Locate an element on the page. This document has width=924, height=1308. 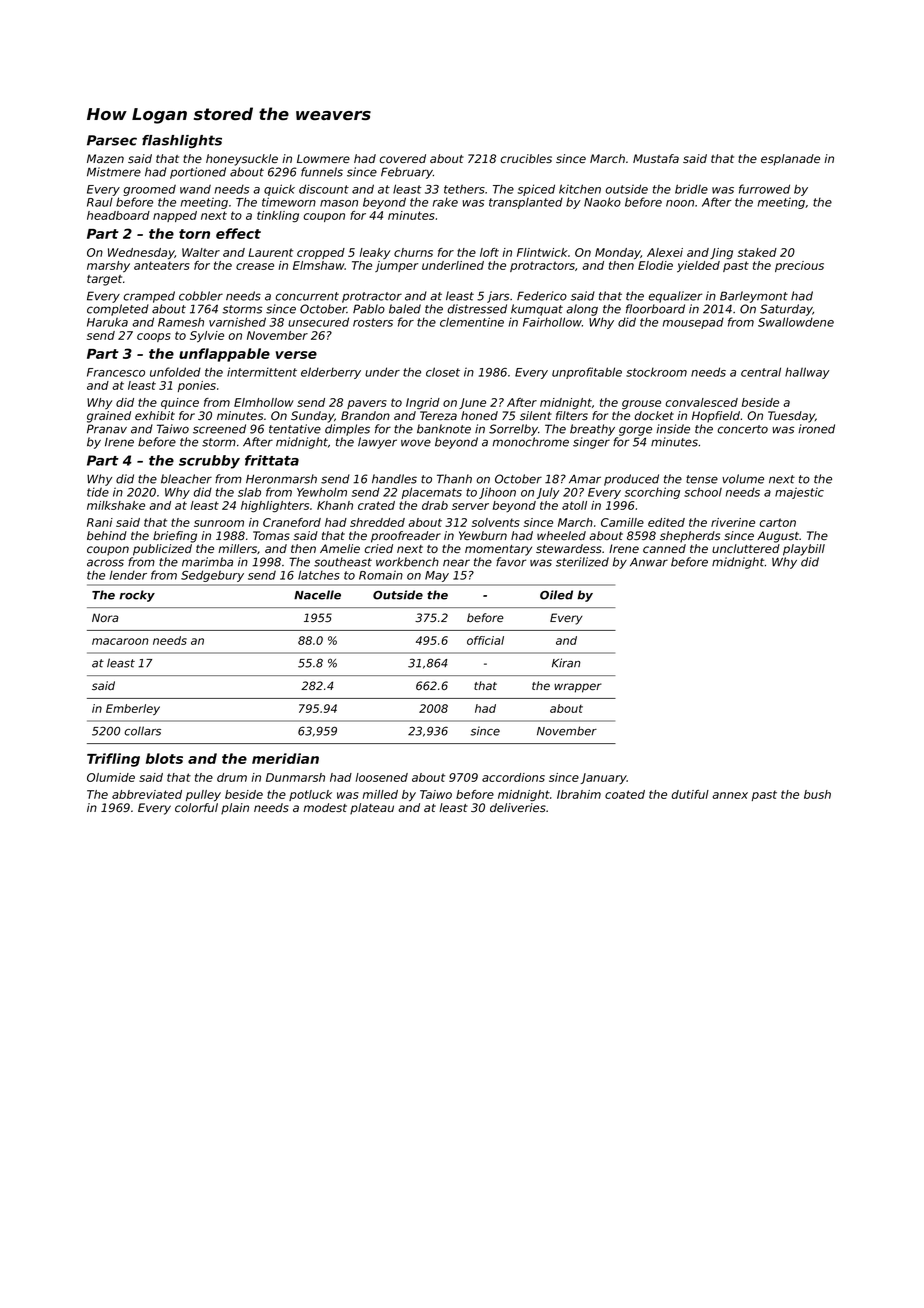
atoll is located at coordinates (574, 505).
